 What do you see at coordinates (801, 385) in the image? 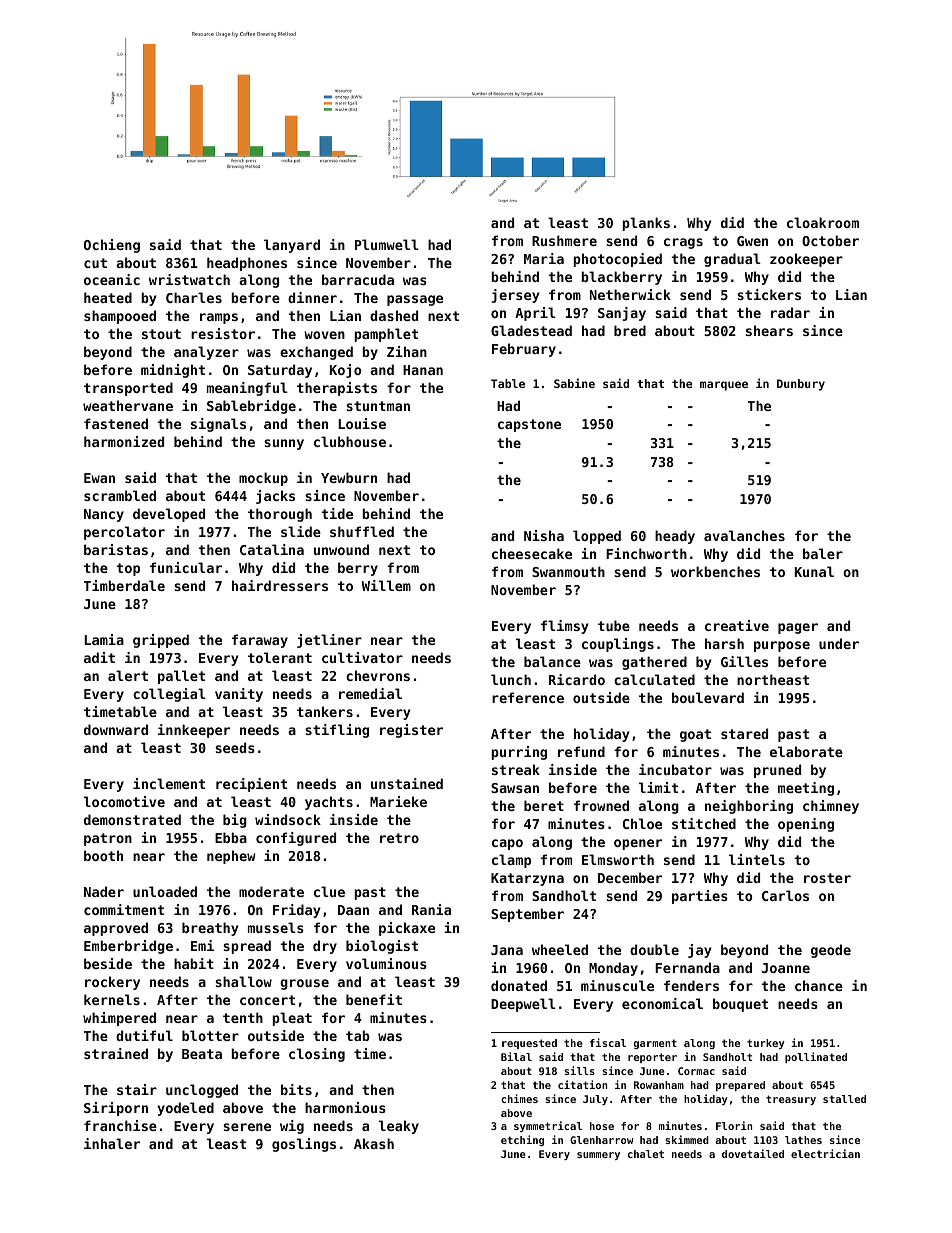
I see `Dunbury` at bounding box center [801, 385].
